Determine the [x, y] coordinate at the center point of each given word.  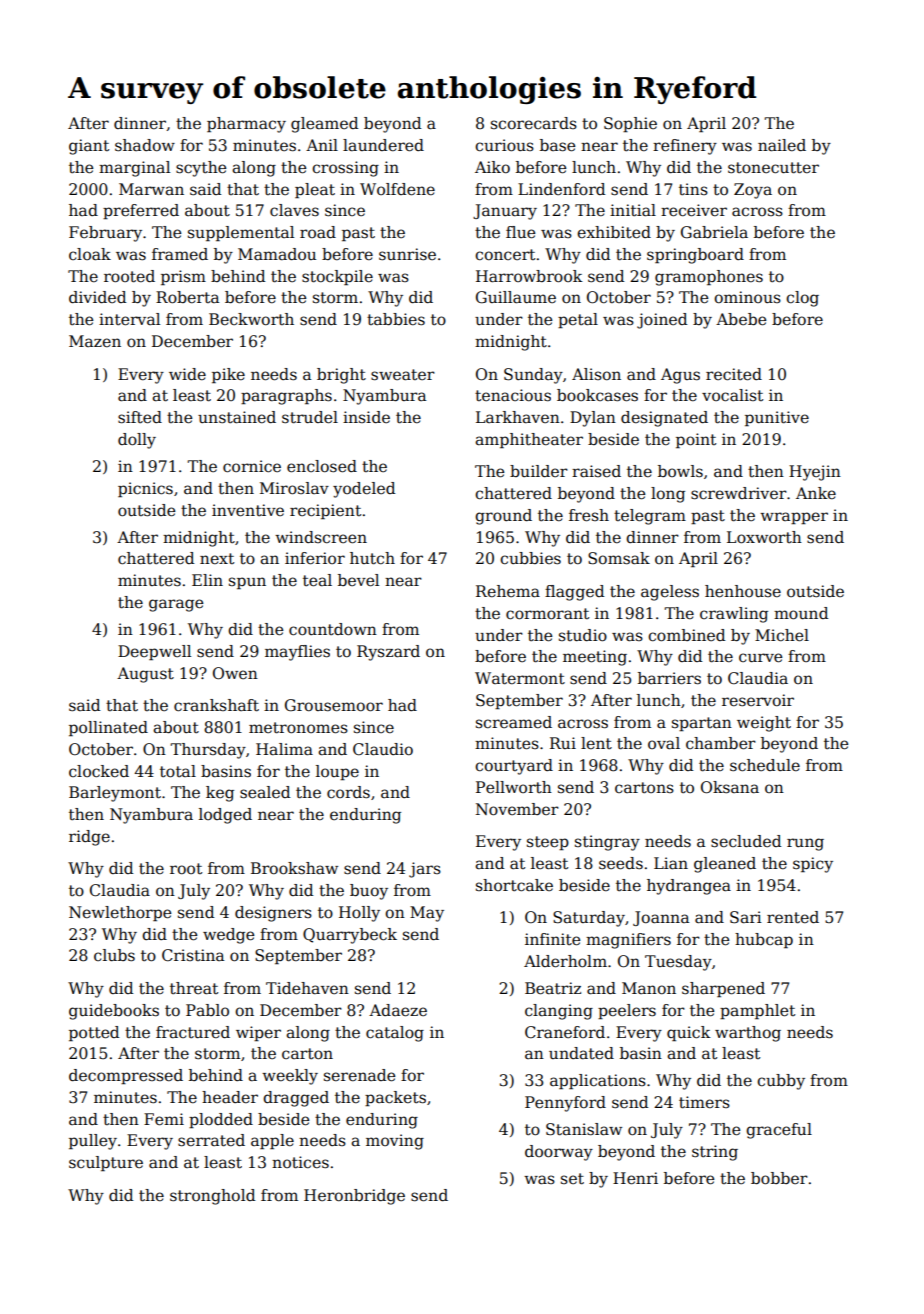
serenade [359, 1075]
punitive [777, 418]
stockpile [337, 277]
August [145, 675]
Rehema [508, 591]
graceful [779, 1131]
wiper [258, 1033]
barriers [669, 678]
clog [802, 299]
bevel [358, 580]
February [105, 234]
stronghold [212, 1197]
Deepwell [154, 652]
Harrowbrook [529, 276]
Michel [782, 635]
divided [97, 297]
